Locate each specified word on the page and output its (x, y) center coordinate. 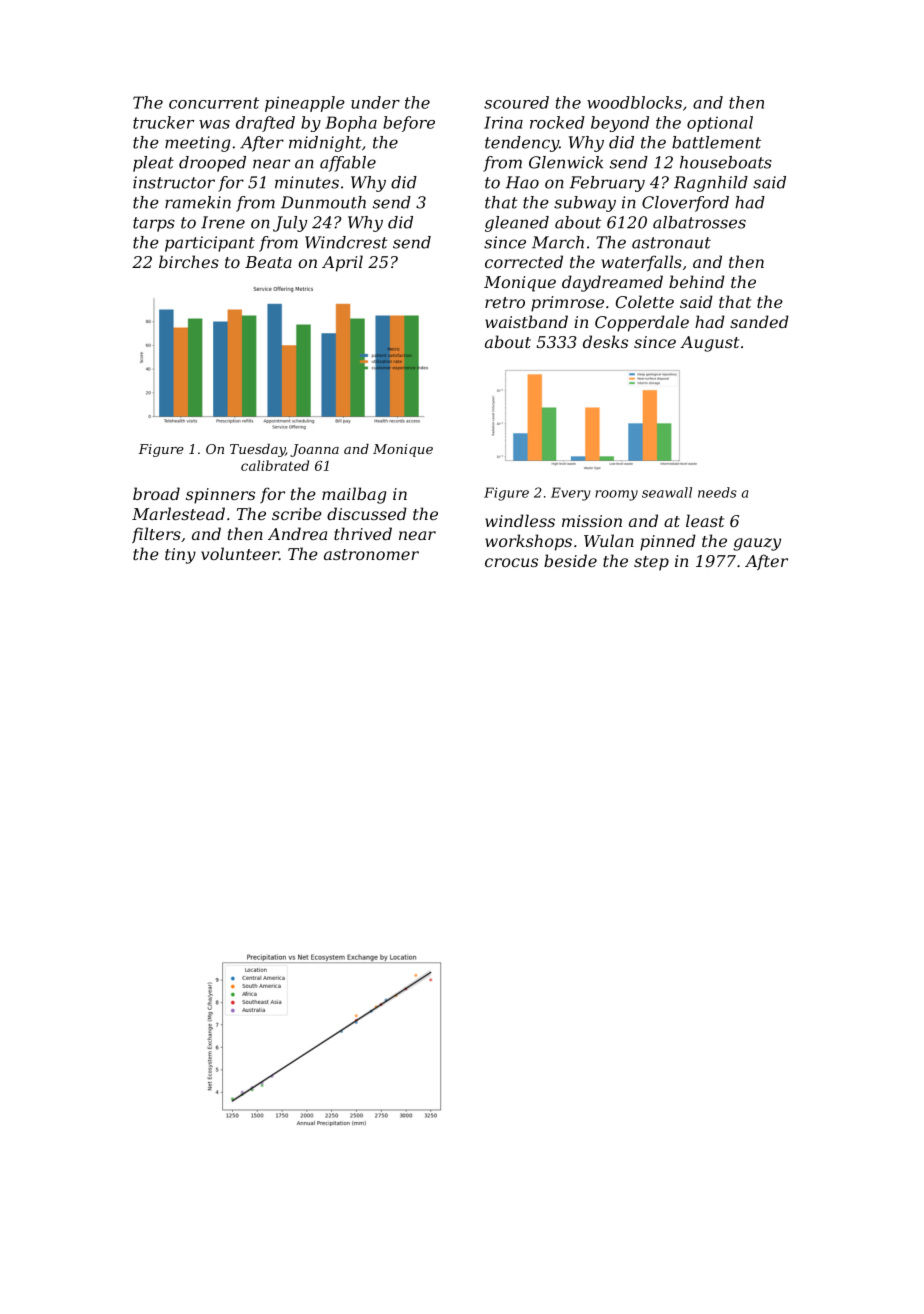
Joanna (314, 450)
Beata (268, 262)
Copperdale (642, 323)
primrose (567, 304)
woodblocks (634, 102)
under (375, 102)
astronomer (371, 554)
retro (505, 302)
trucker (163, 122)
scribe (297, 513)
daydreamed (612, 283)
